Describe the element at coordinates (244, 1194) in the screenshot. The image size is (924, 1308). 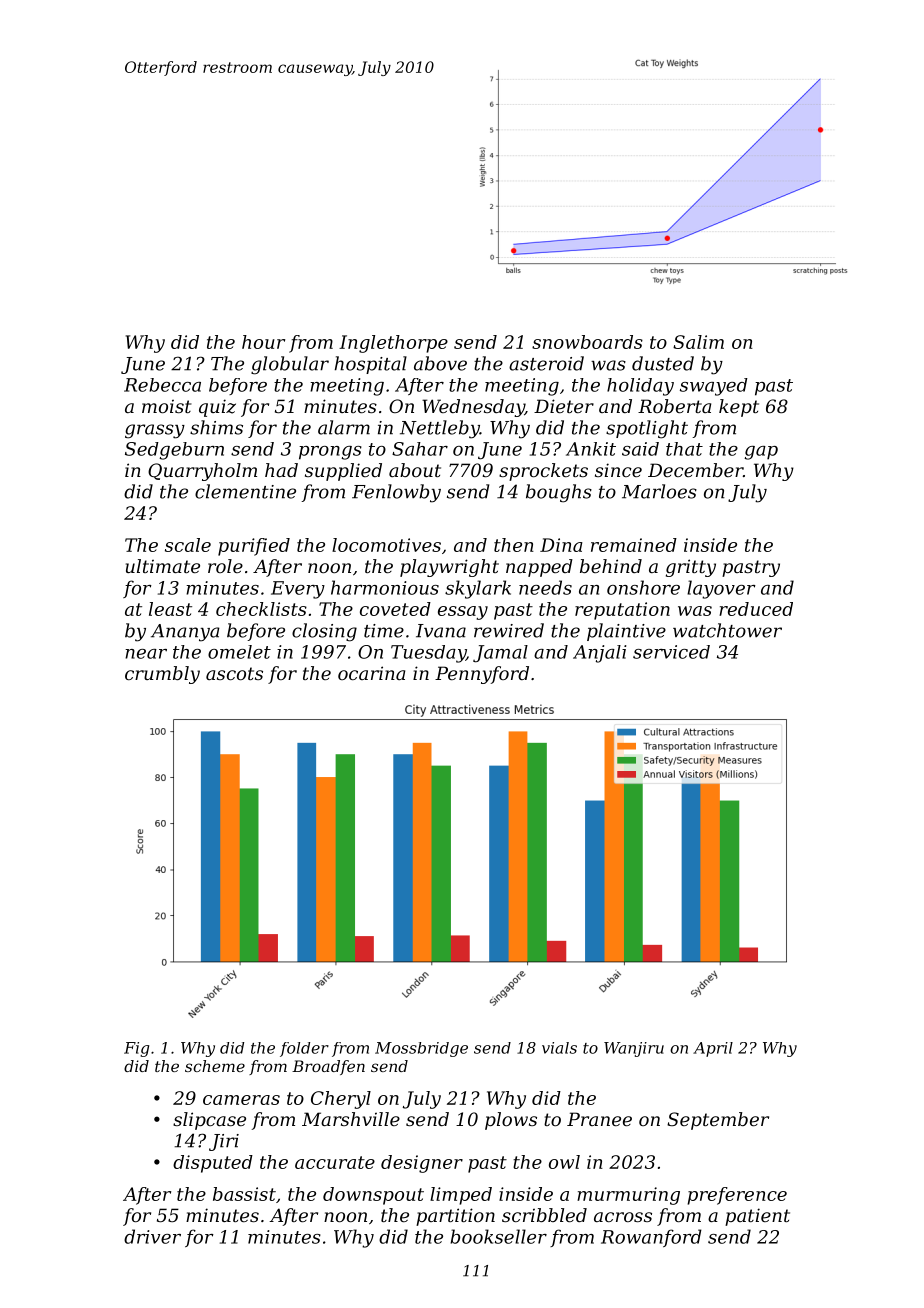
I see `bassist` at that location.
